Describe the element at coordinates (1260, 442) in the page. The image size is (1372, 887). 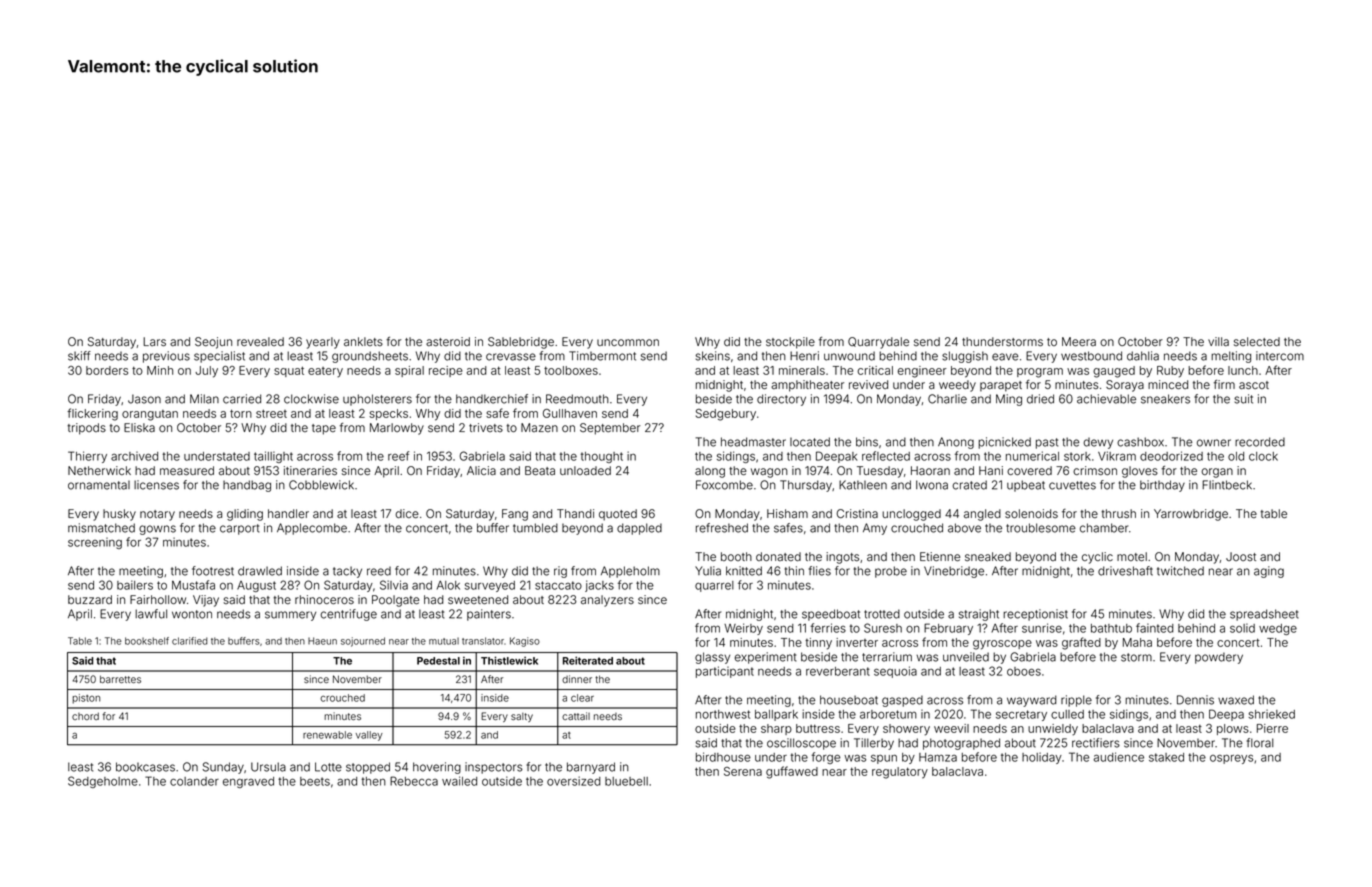
I see `recorded` at that location.
